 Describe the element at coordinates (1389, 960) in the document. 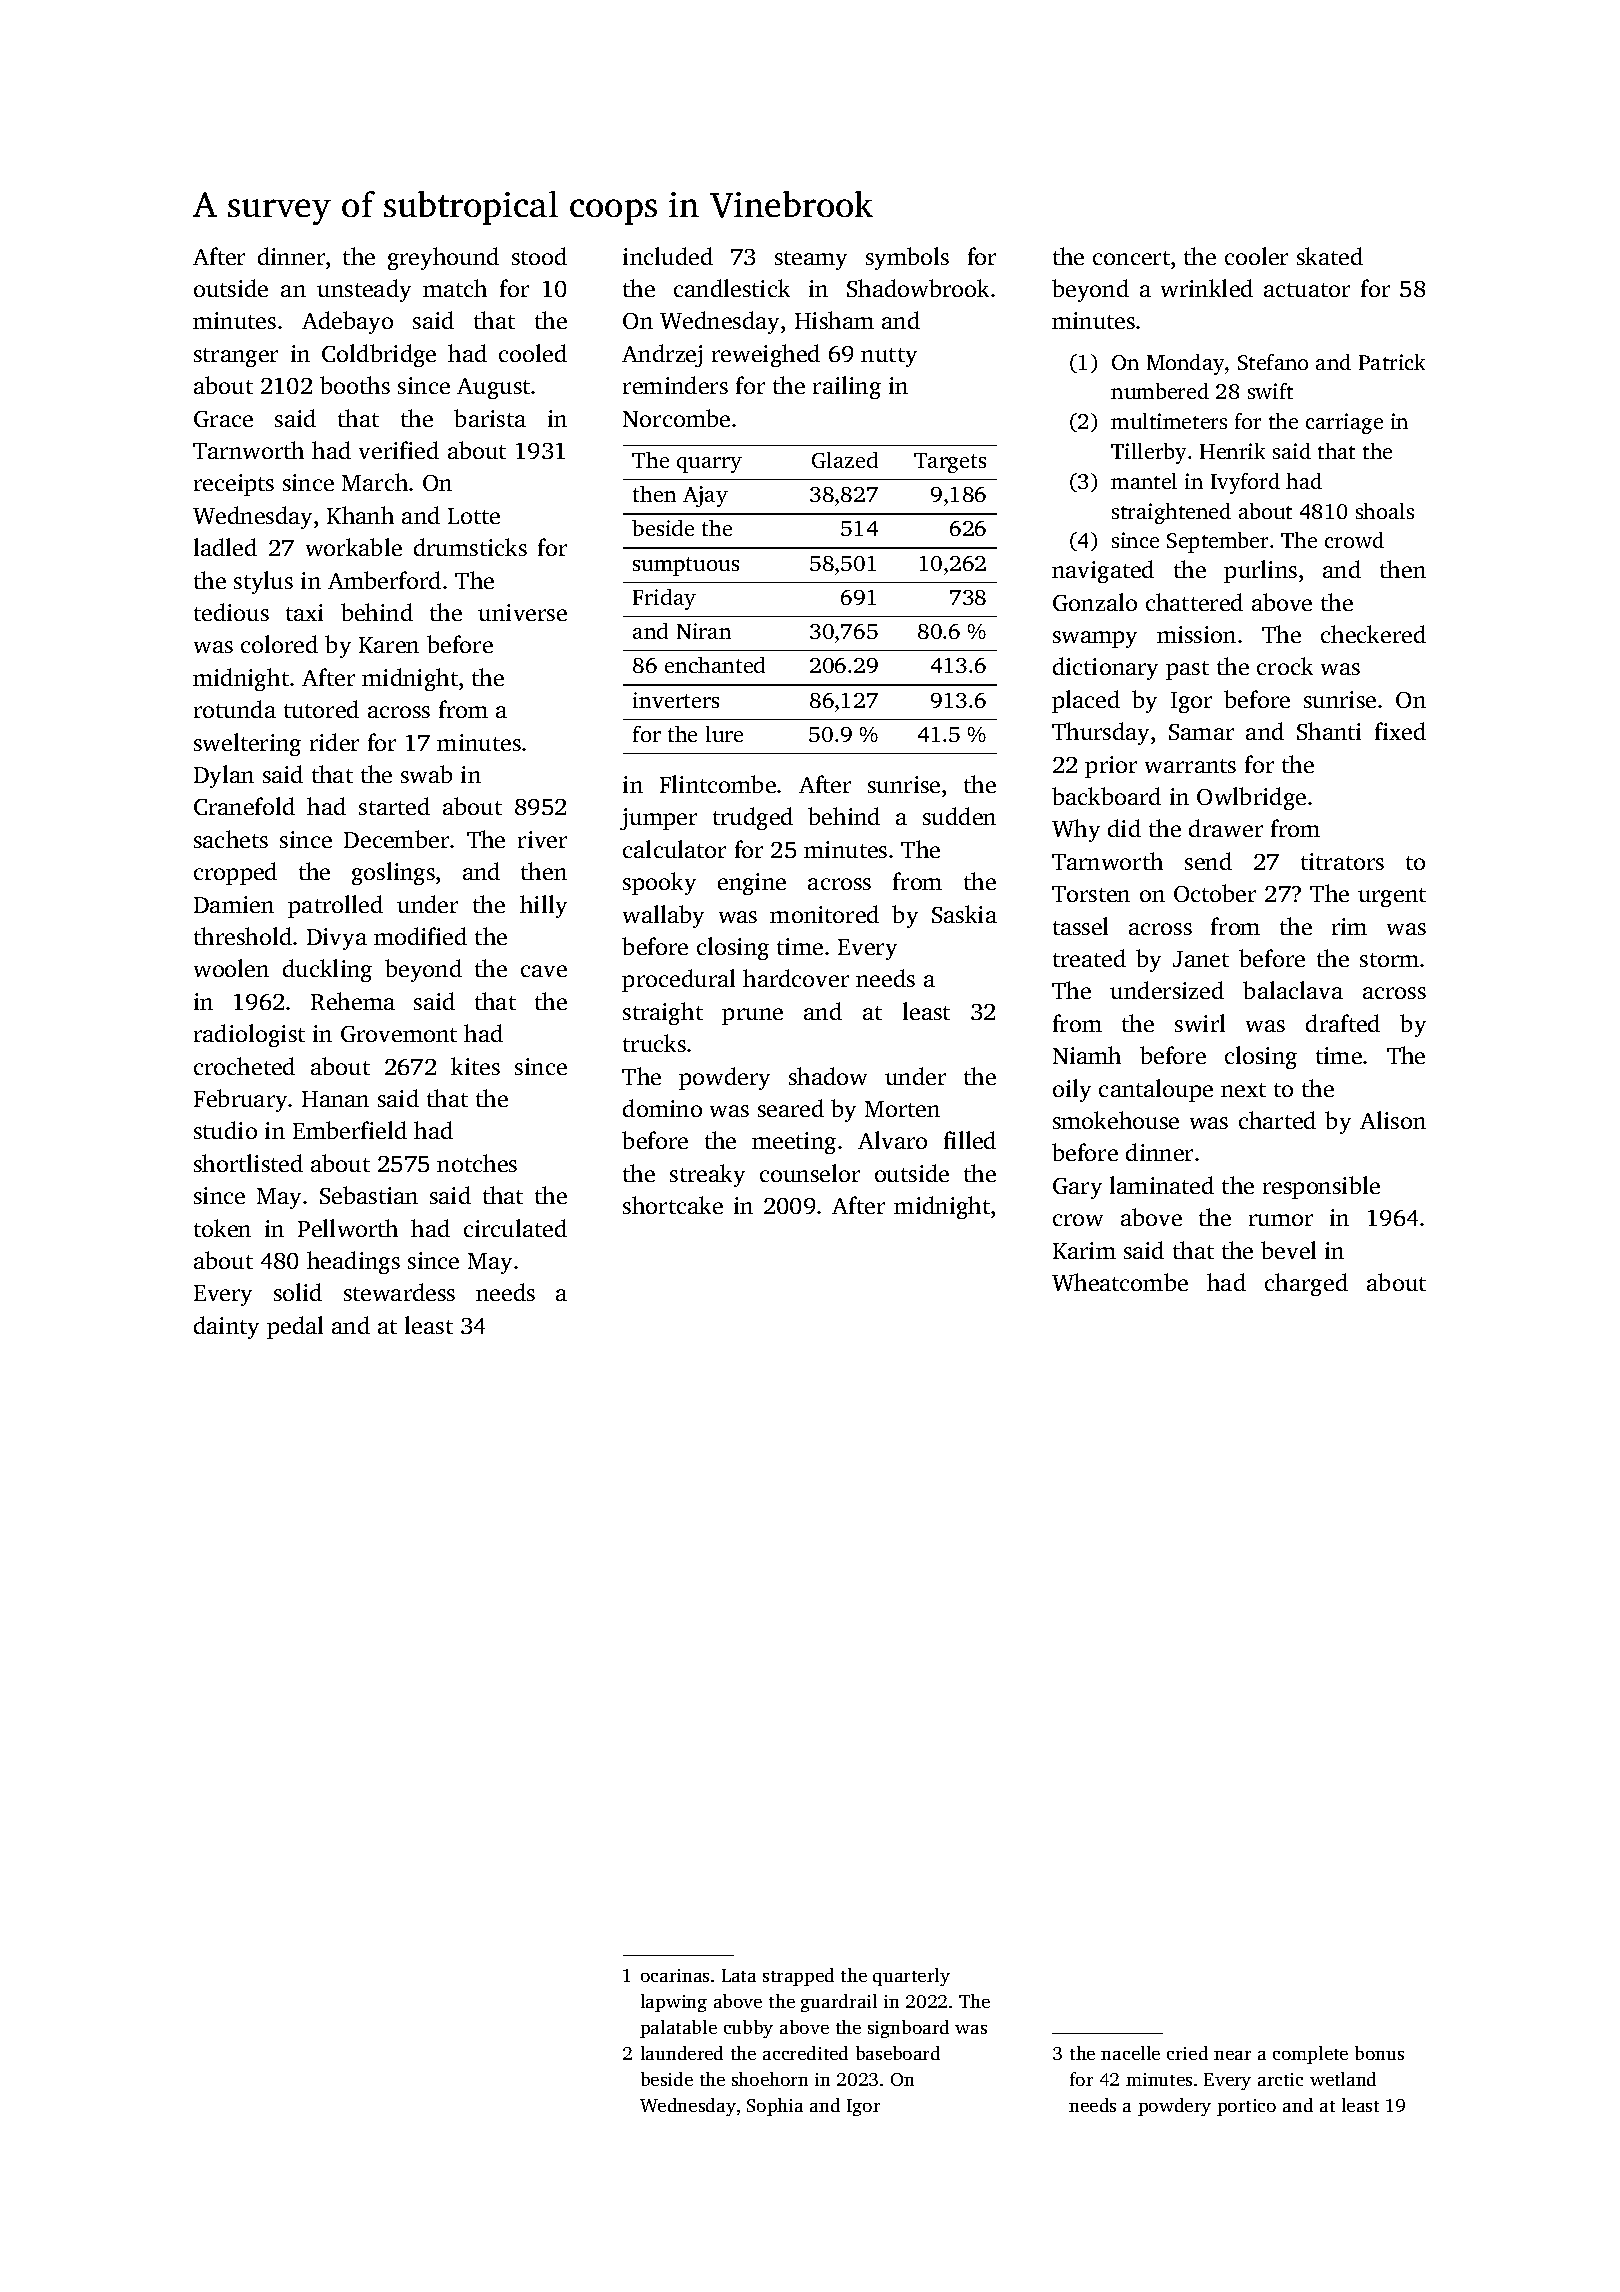

I see `storm` at that location.
